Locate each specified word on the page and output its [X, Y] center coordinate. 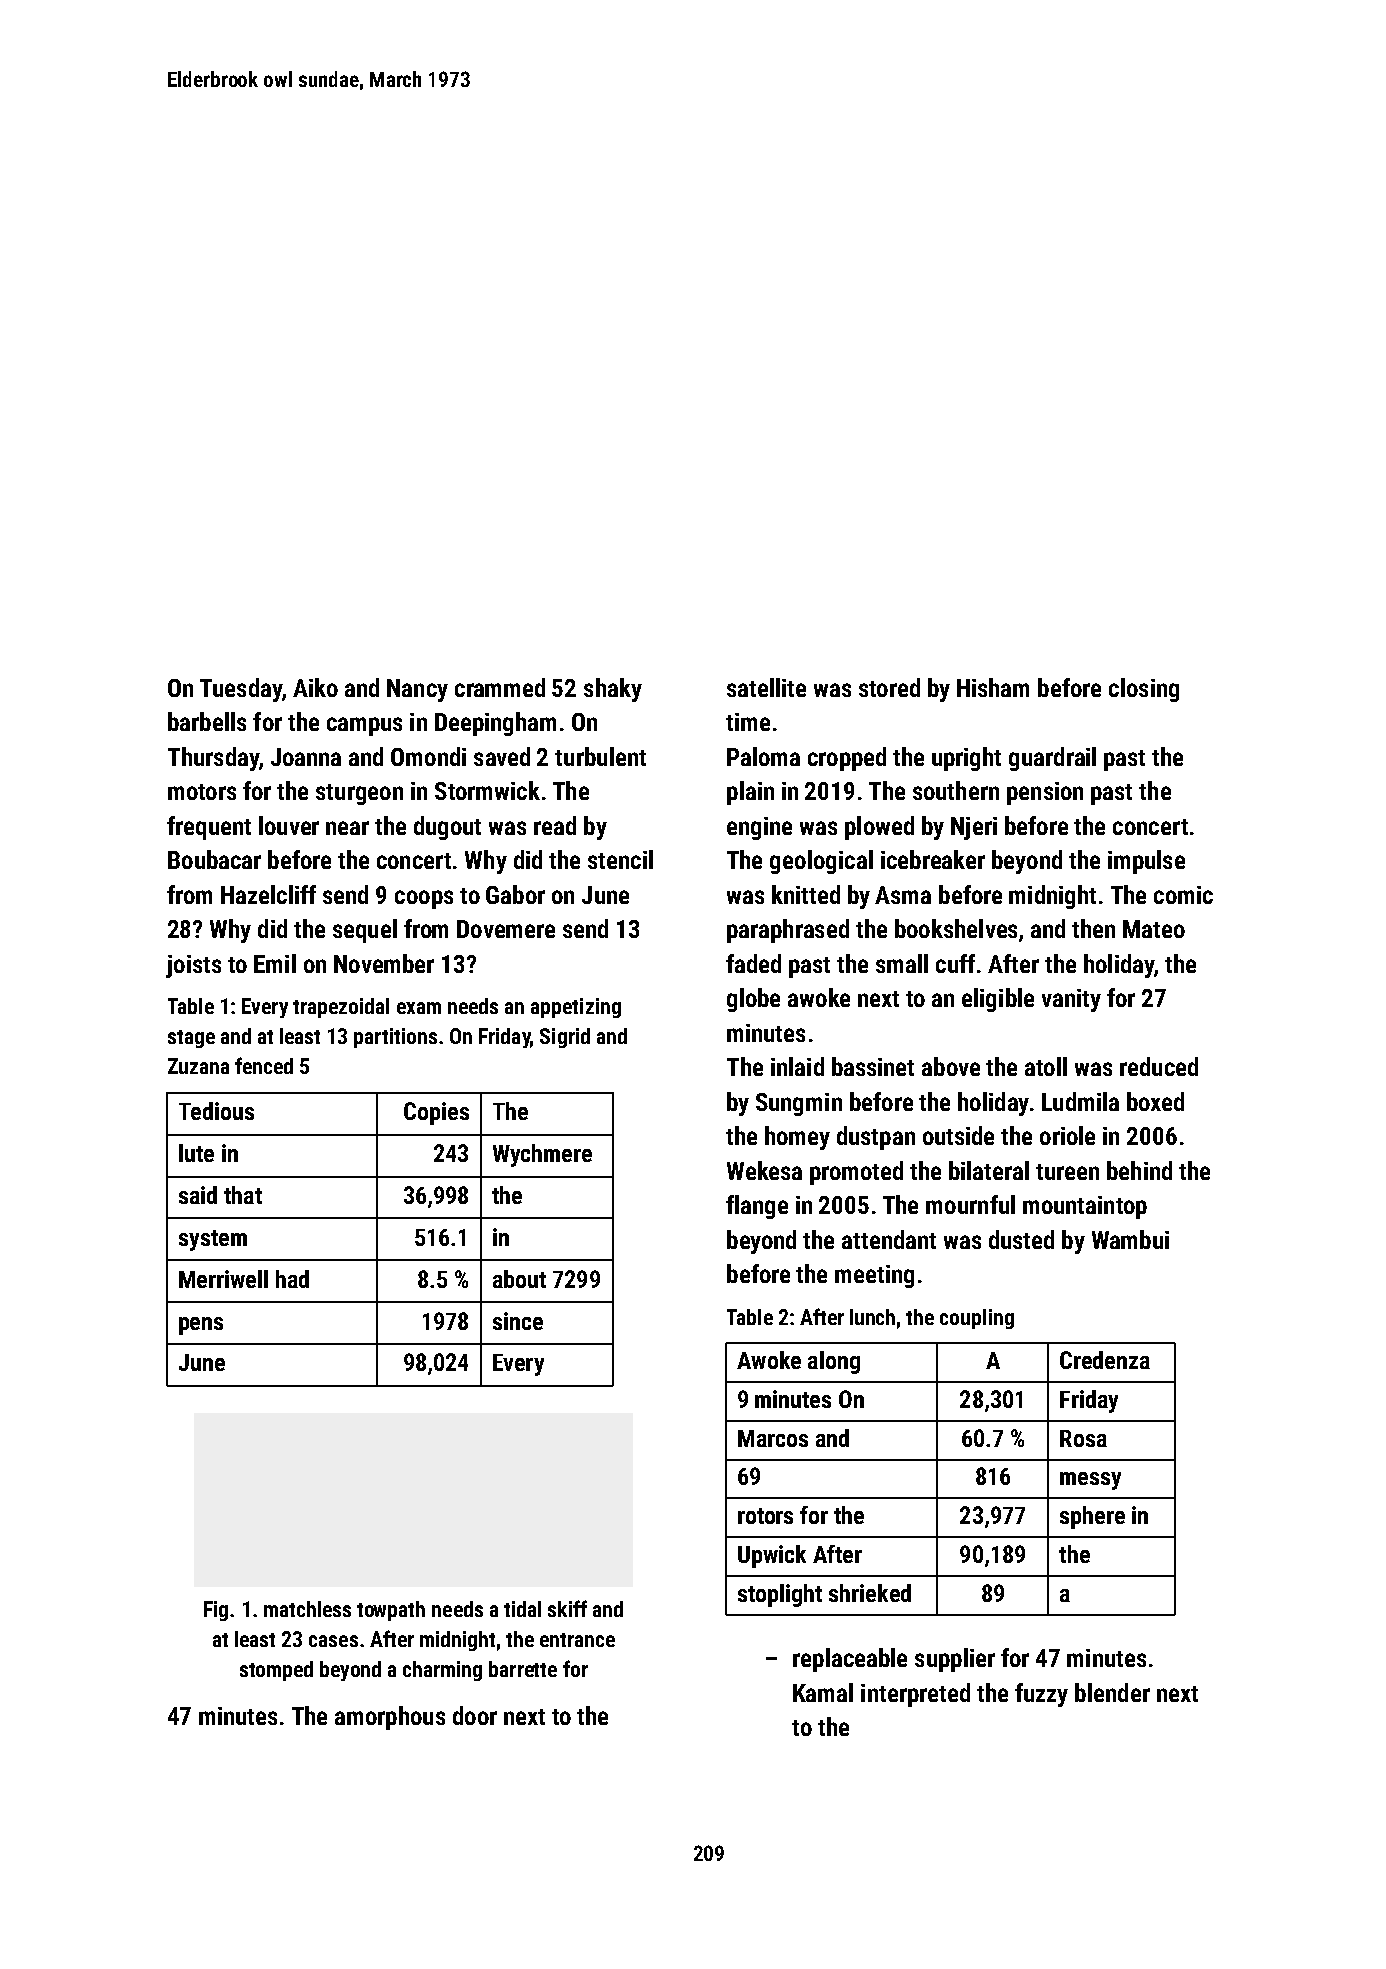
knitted [806, 894]
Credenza [1105, 1360]
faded [753, 963]
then [1093, 928]
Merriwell [223, 1279]
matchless [307, 1609]
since [518, 1321]
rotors [765, 1516]
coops [424, 899]
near [347, 828]
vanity [1071, 1000]
